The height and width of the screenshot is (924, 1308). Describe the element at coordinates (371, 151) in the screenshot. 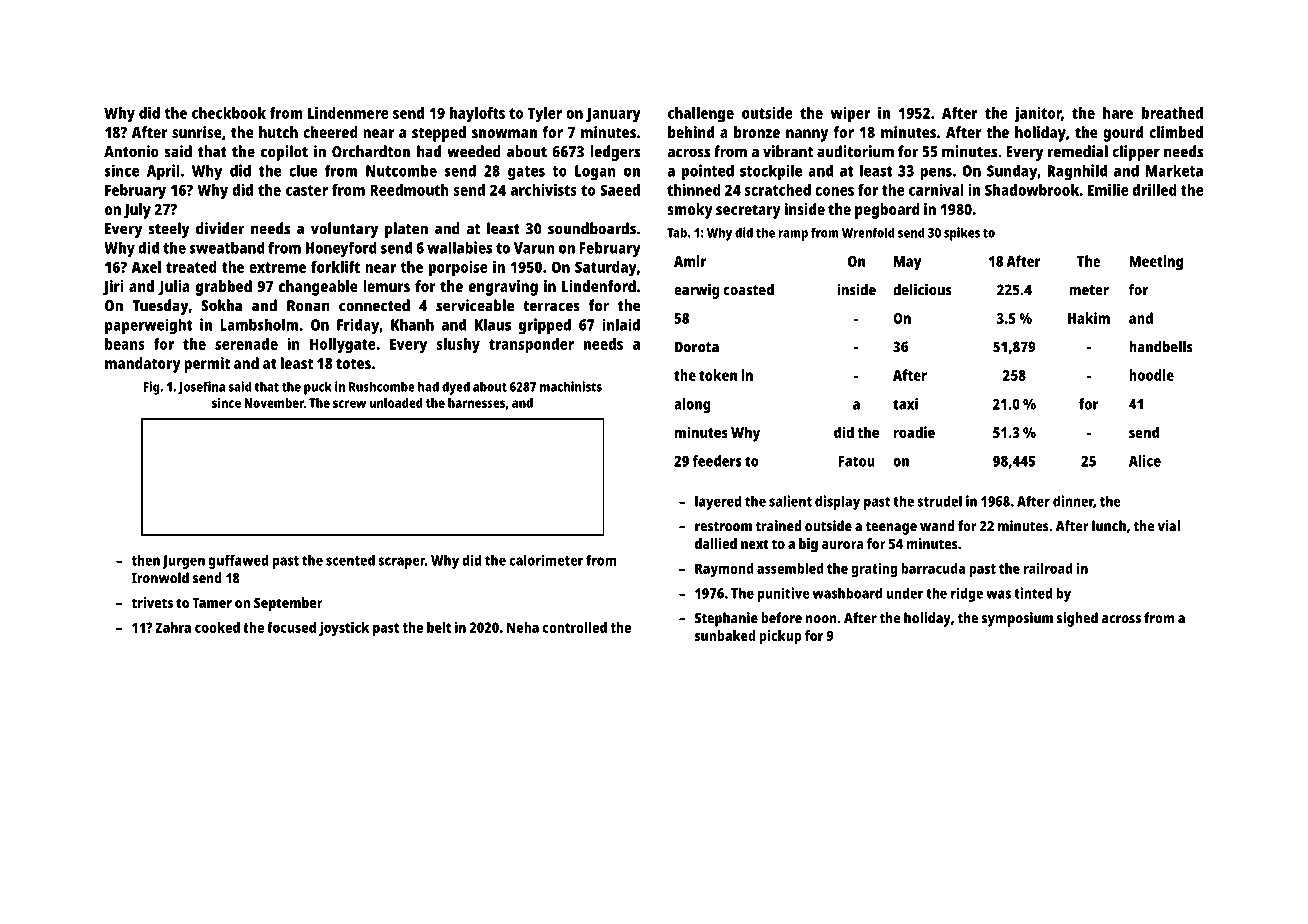

I see `Orchardton` at that location.
